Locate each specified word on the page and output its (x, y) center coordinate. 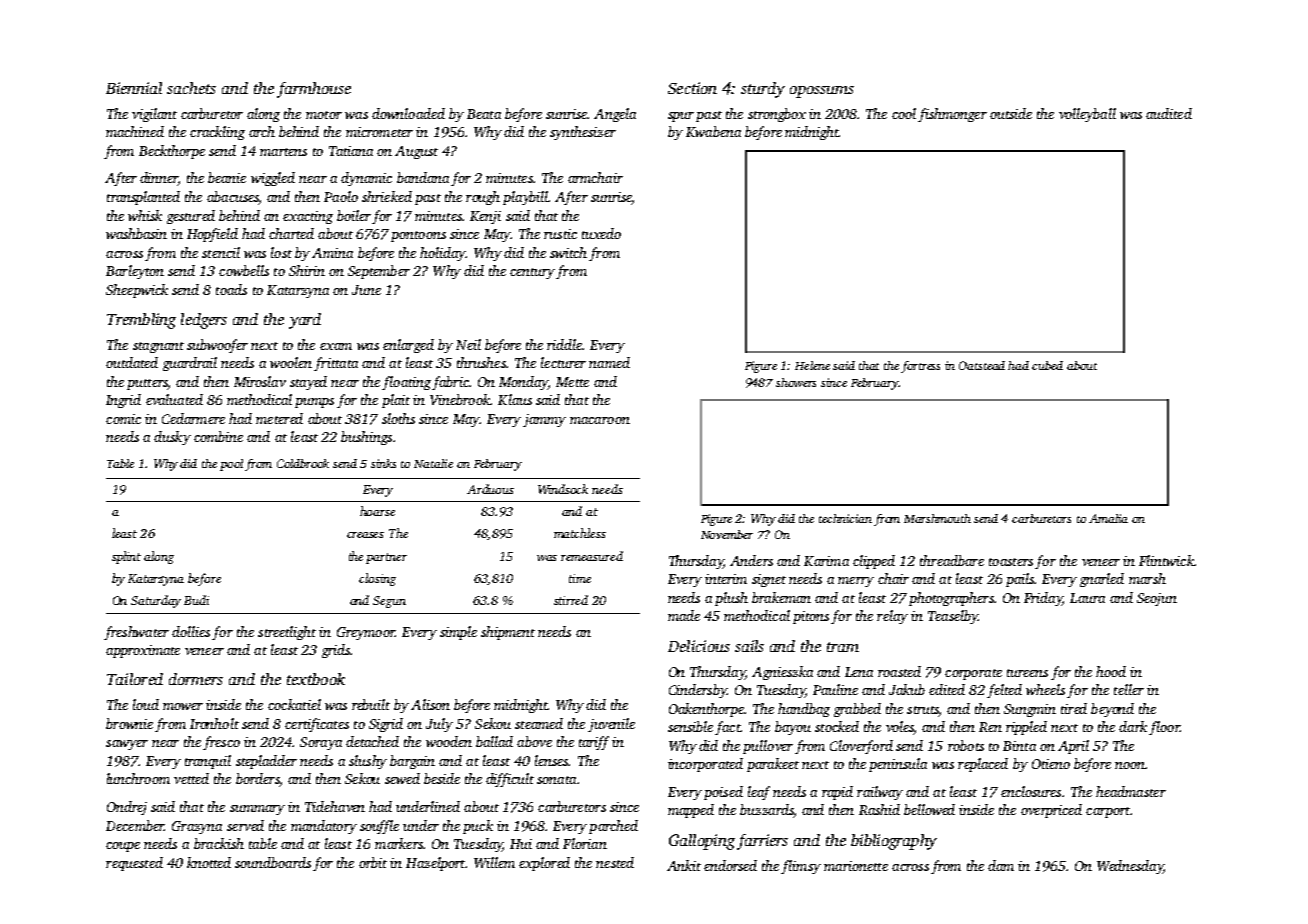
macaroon (600, 420)
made (684, 615)
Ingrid (123, 401)
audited (1169, 113)
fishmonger (952, 115)
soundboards (273, 862)
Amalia (1108, 518)
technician (845, 518)
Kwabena (713, 131)
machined (135, 131)
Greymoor (366, 633)
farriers (762, 842)
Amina (332, 253)
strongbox (777, 115)
